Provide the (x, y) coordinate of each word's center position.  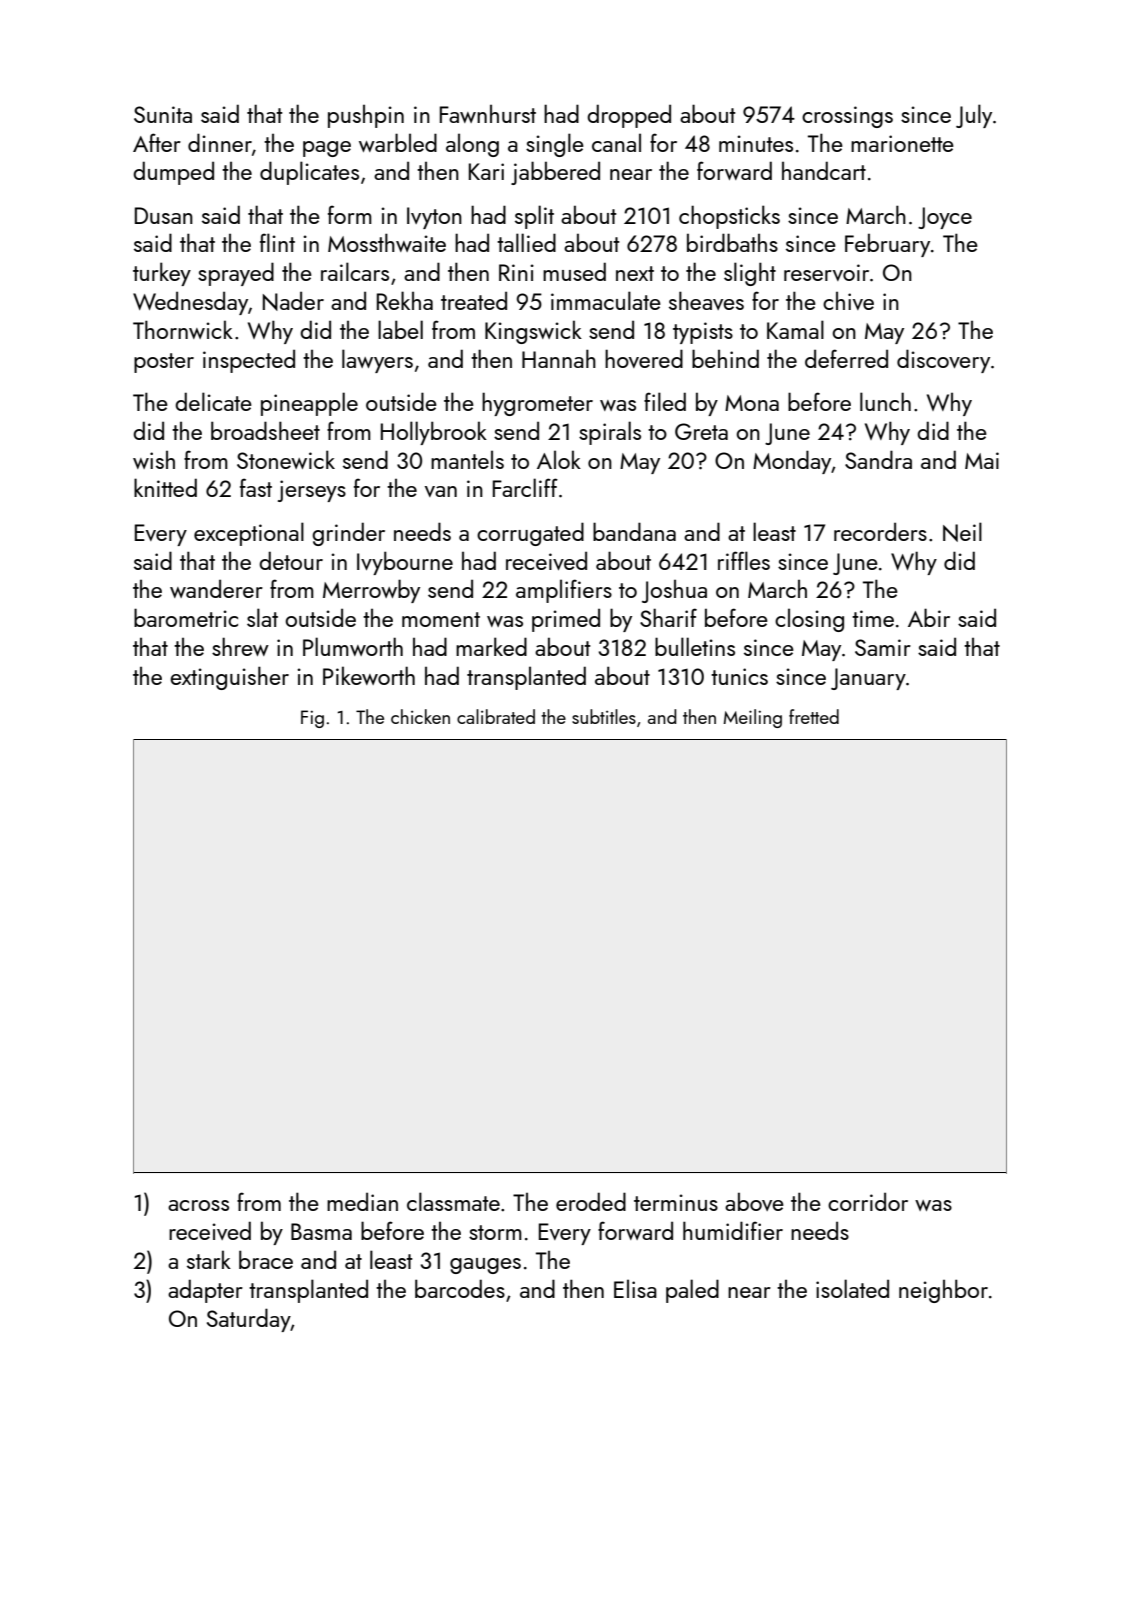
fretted (814, 716)
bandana (634, 531)
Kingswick (533, 332)
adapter (205, 1291)
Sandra (878, 459)
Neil (962, 532)
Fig (312, 719)
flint (277, 242)
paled (692, 1291)
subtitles (604, 716)
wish (154, 460)
